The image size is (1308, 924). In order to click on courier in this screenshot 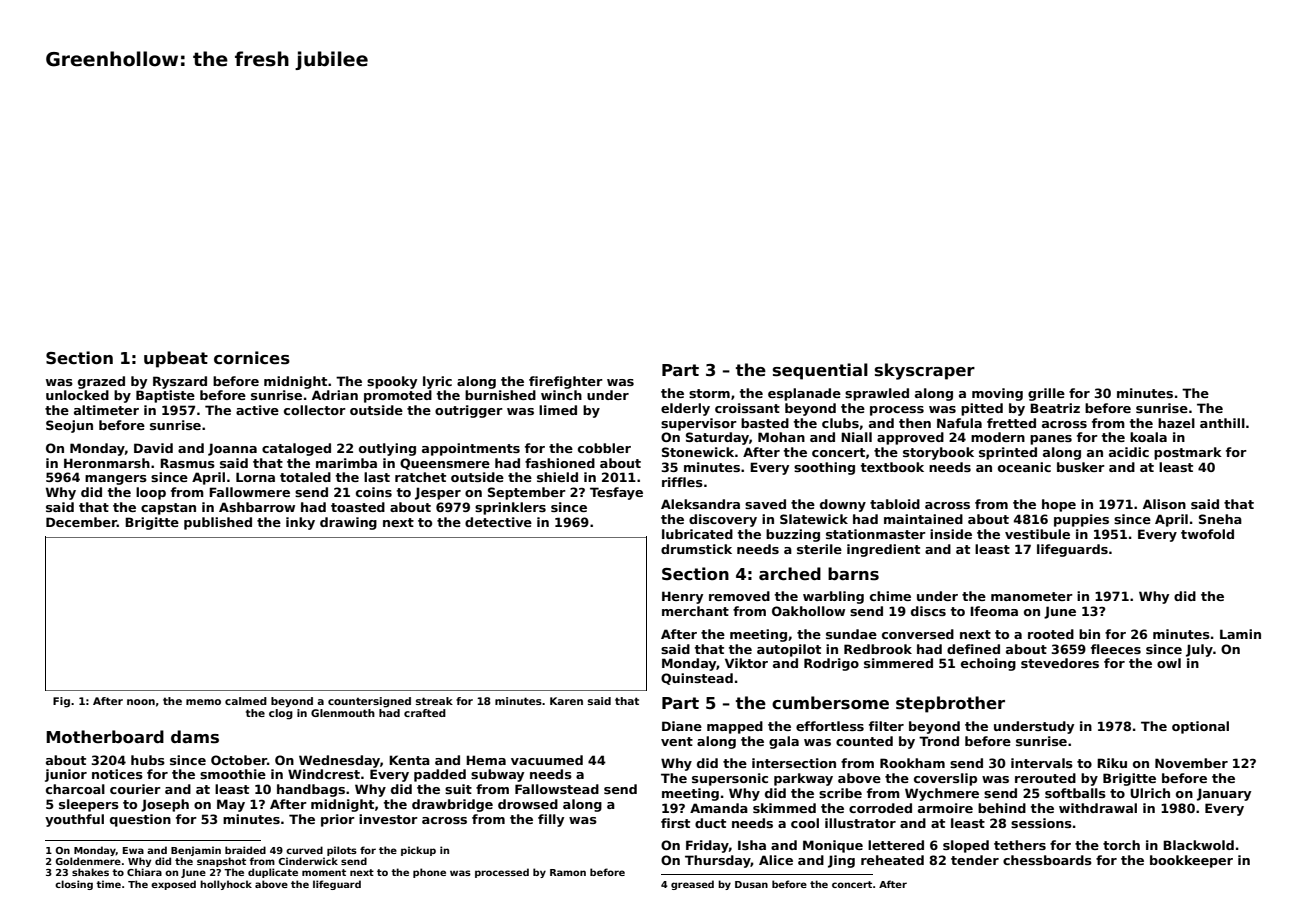, I will do `click(135, 789)`.
